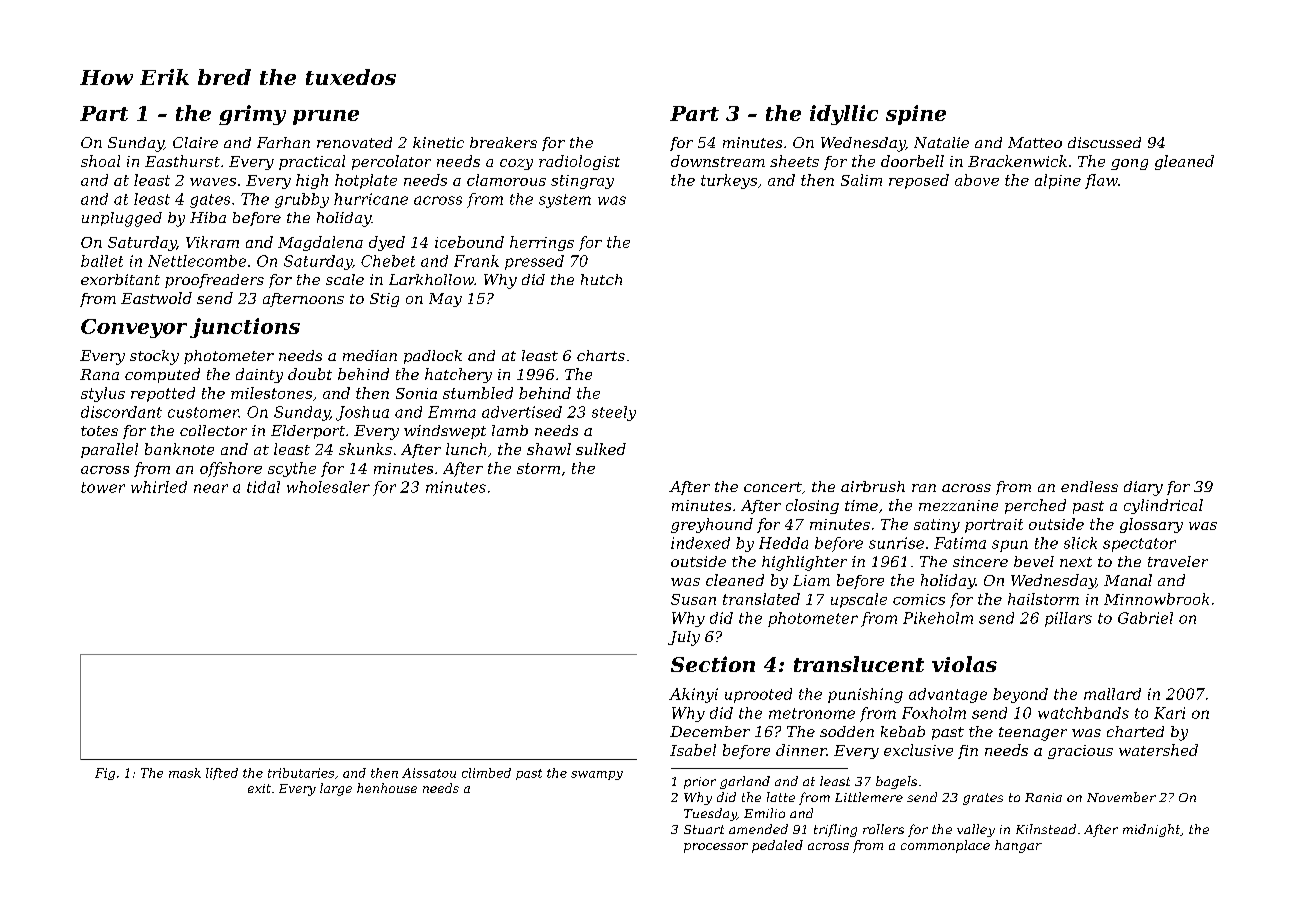  What do you see at coordinates (516, 164) in the screenshot?
I see `cozy` at bounding box center [516, 164].
